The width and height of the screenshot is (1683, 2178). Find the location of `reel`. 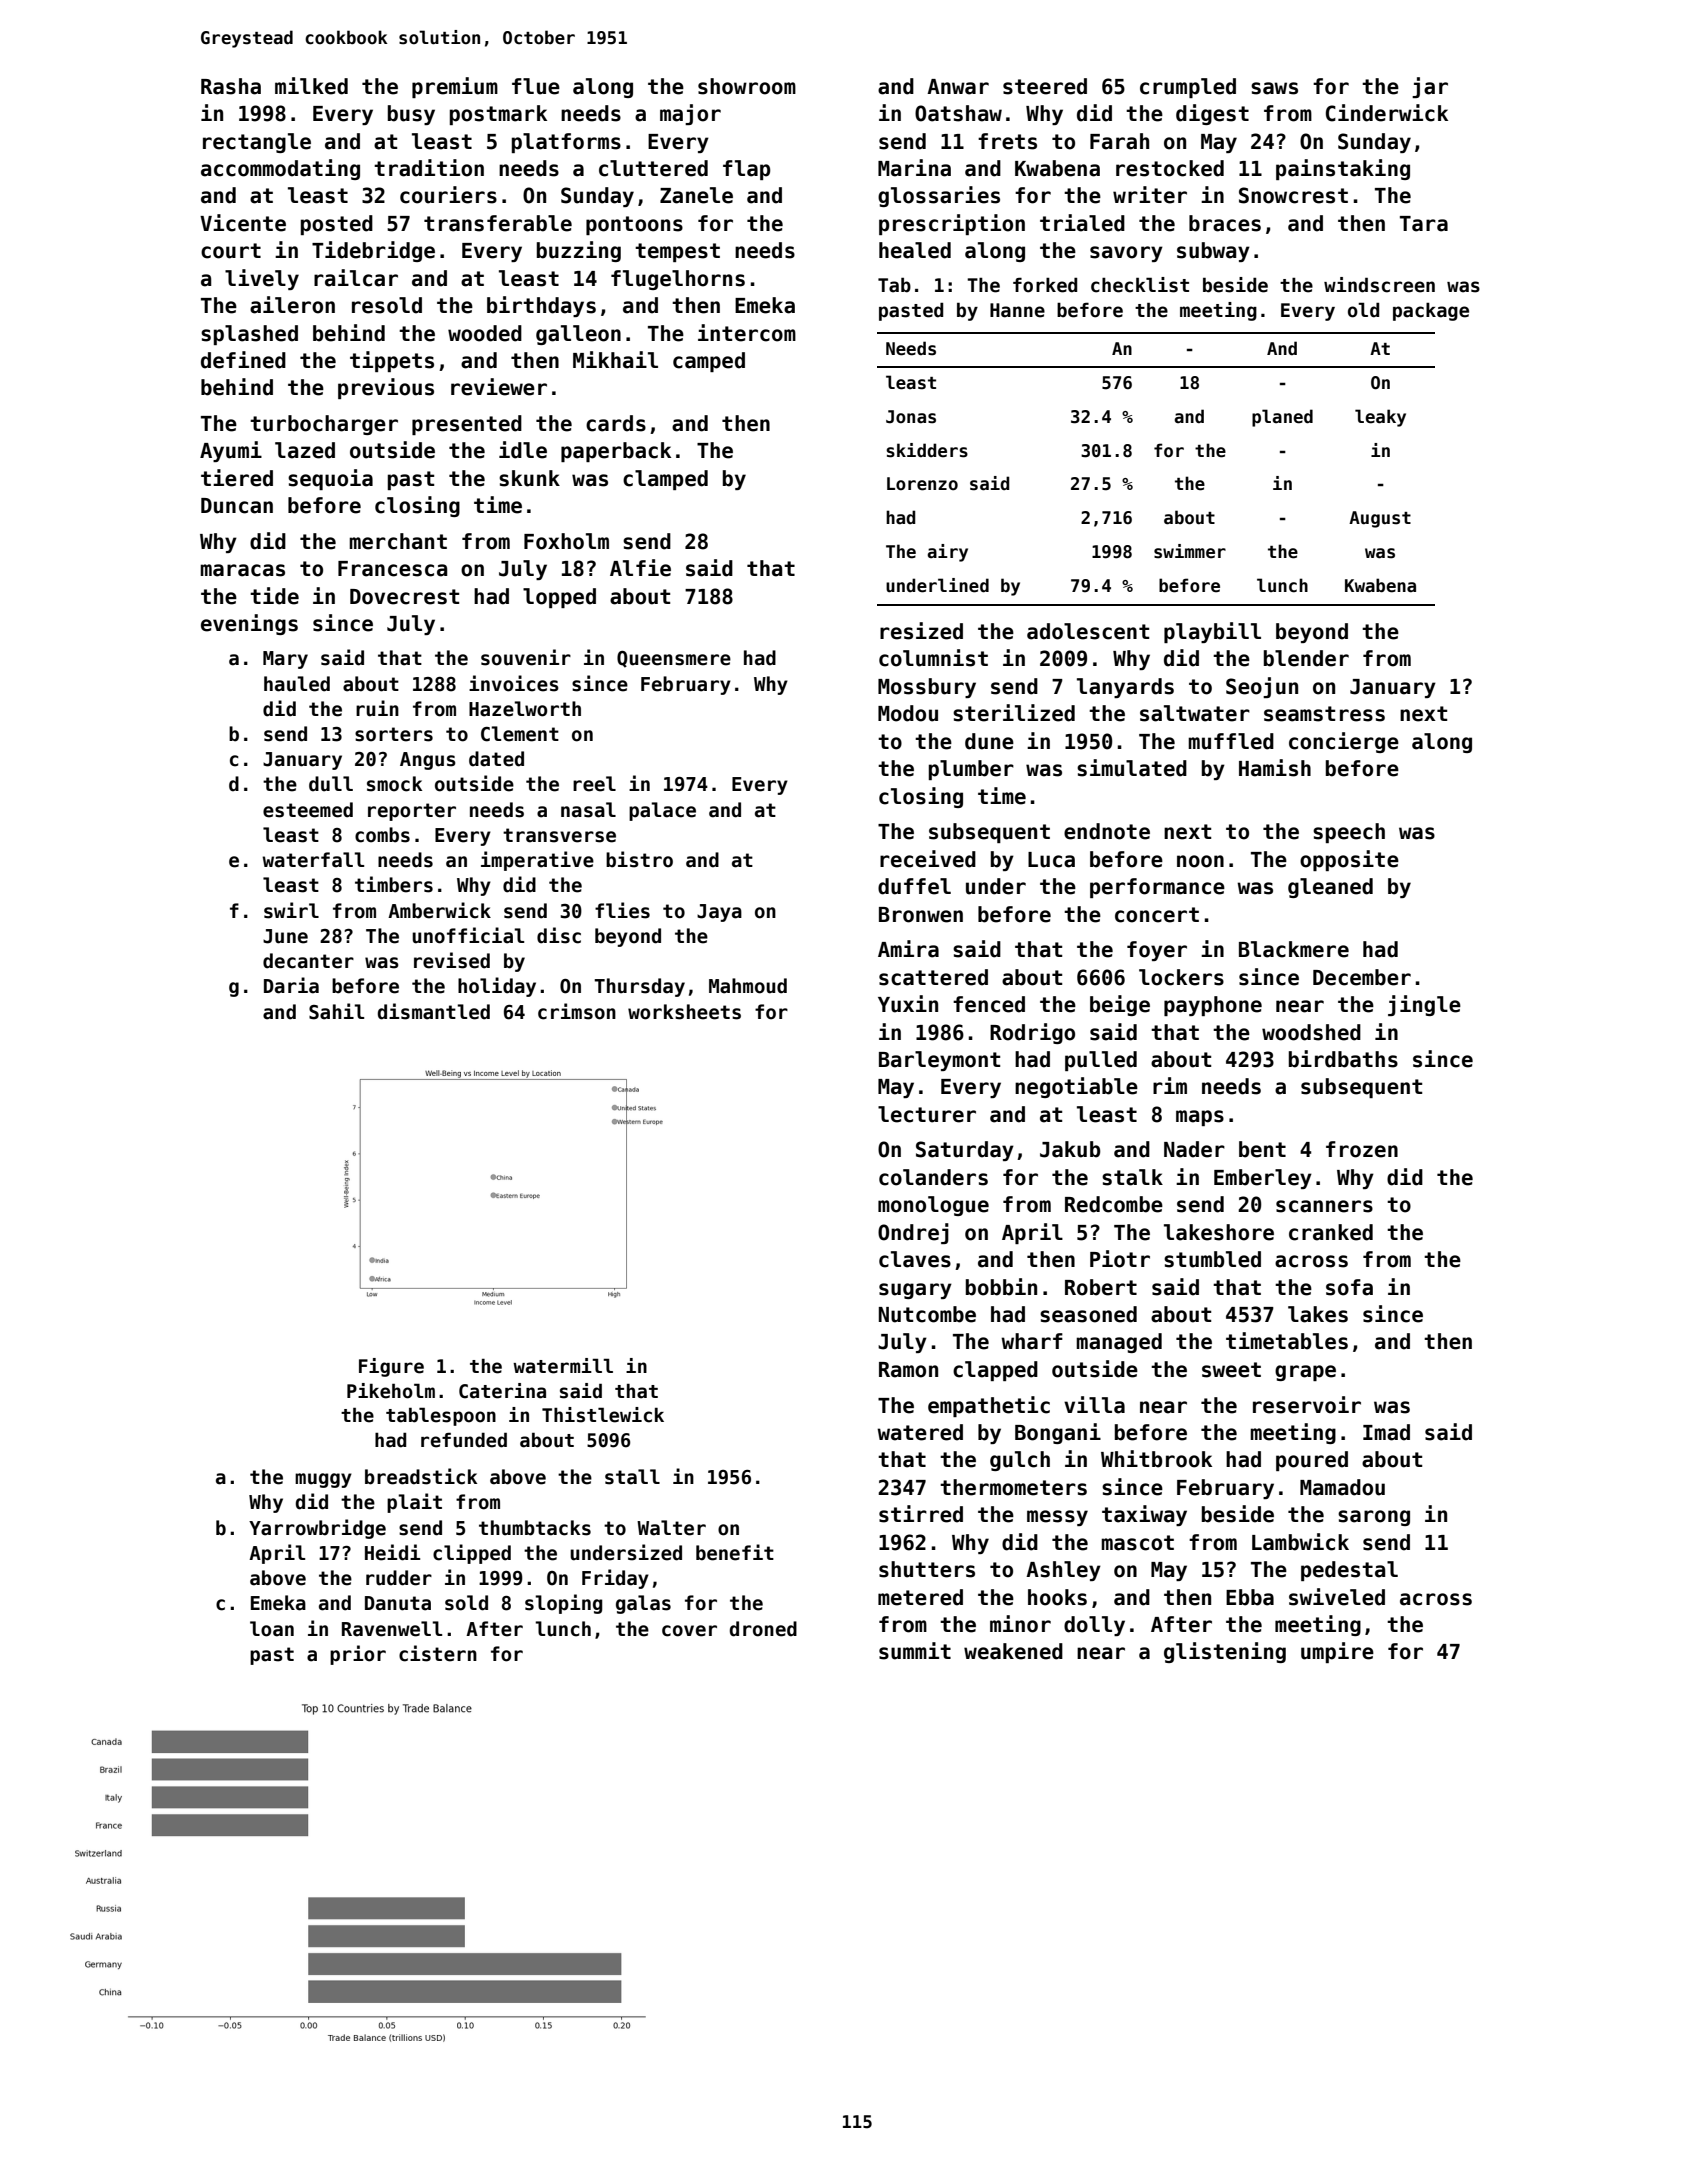

reel is located at coordinates (594, 784).
